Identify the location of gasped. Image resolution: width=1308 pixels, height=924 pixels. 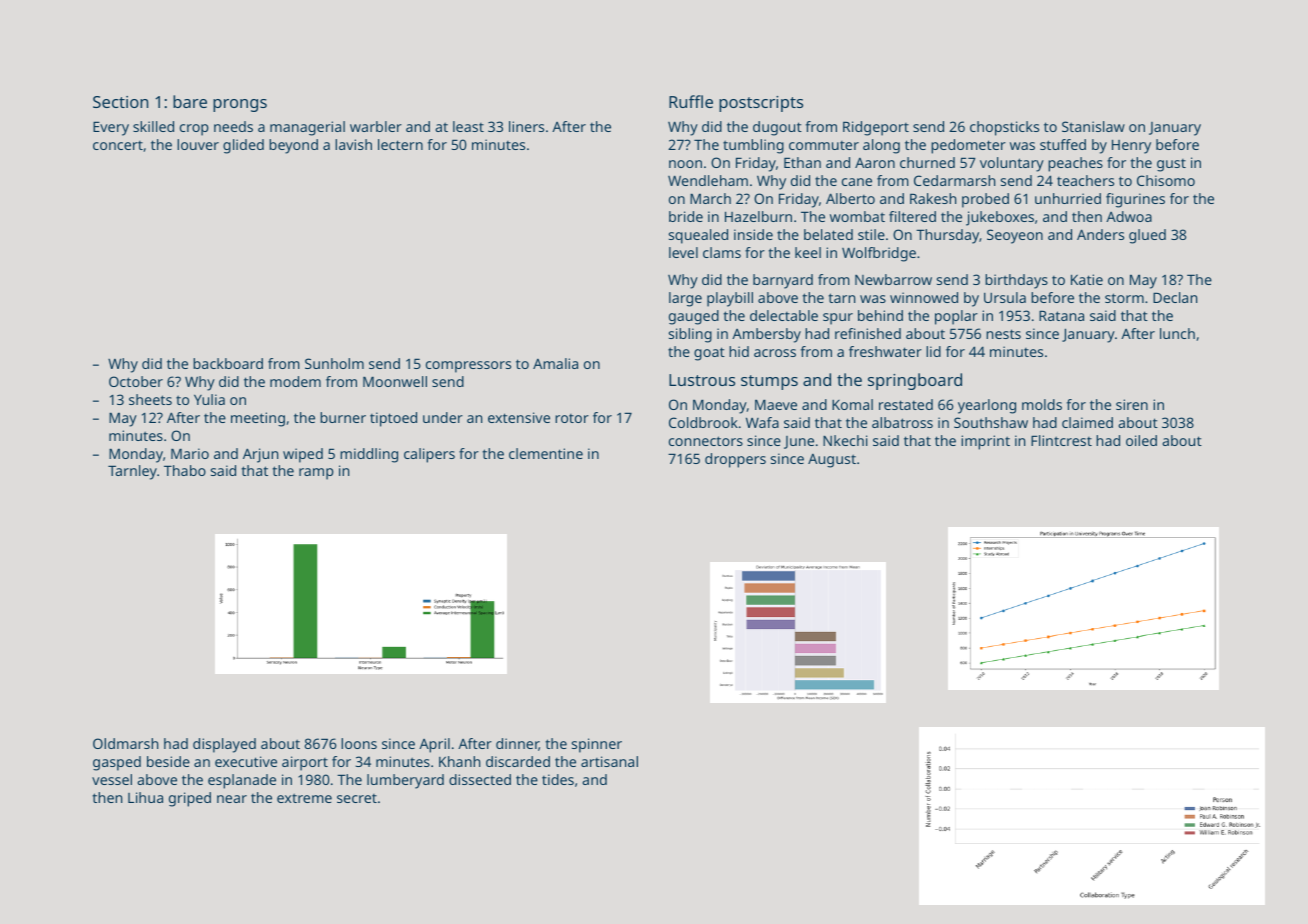
(117, 763).
